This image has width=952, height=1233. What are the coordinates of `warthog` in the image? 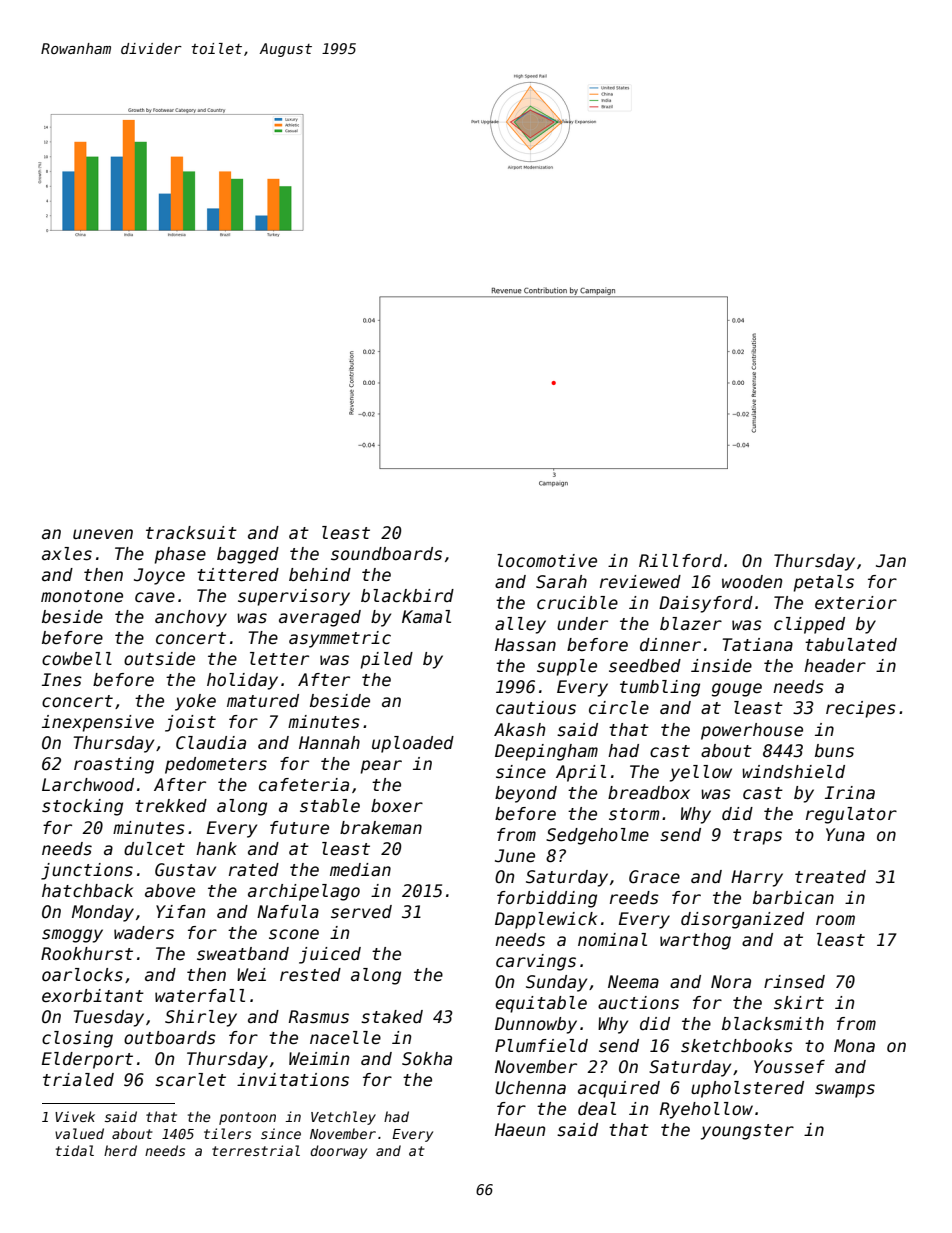 It's located at (695, 941).
